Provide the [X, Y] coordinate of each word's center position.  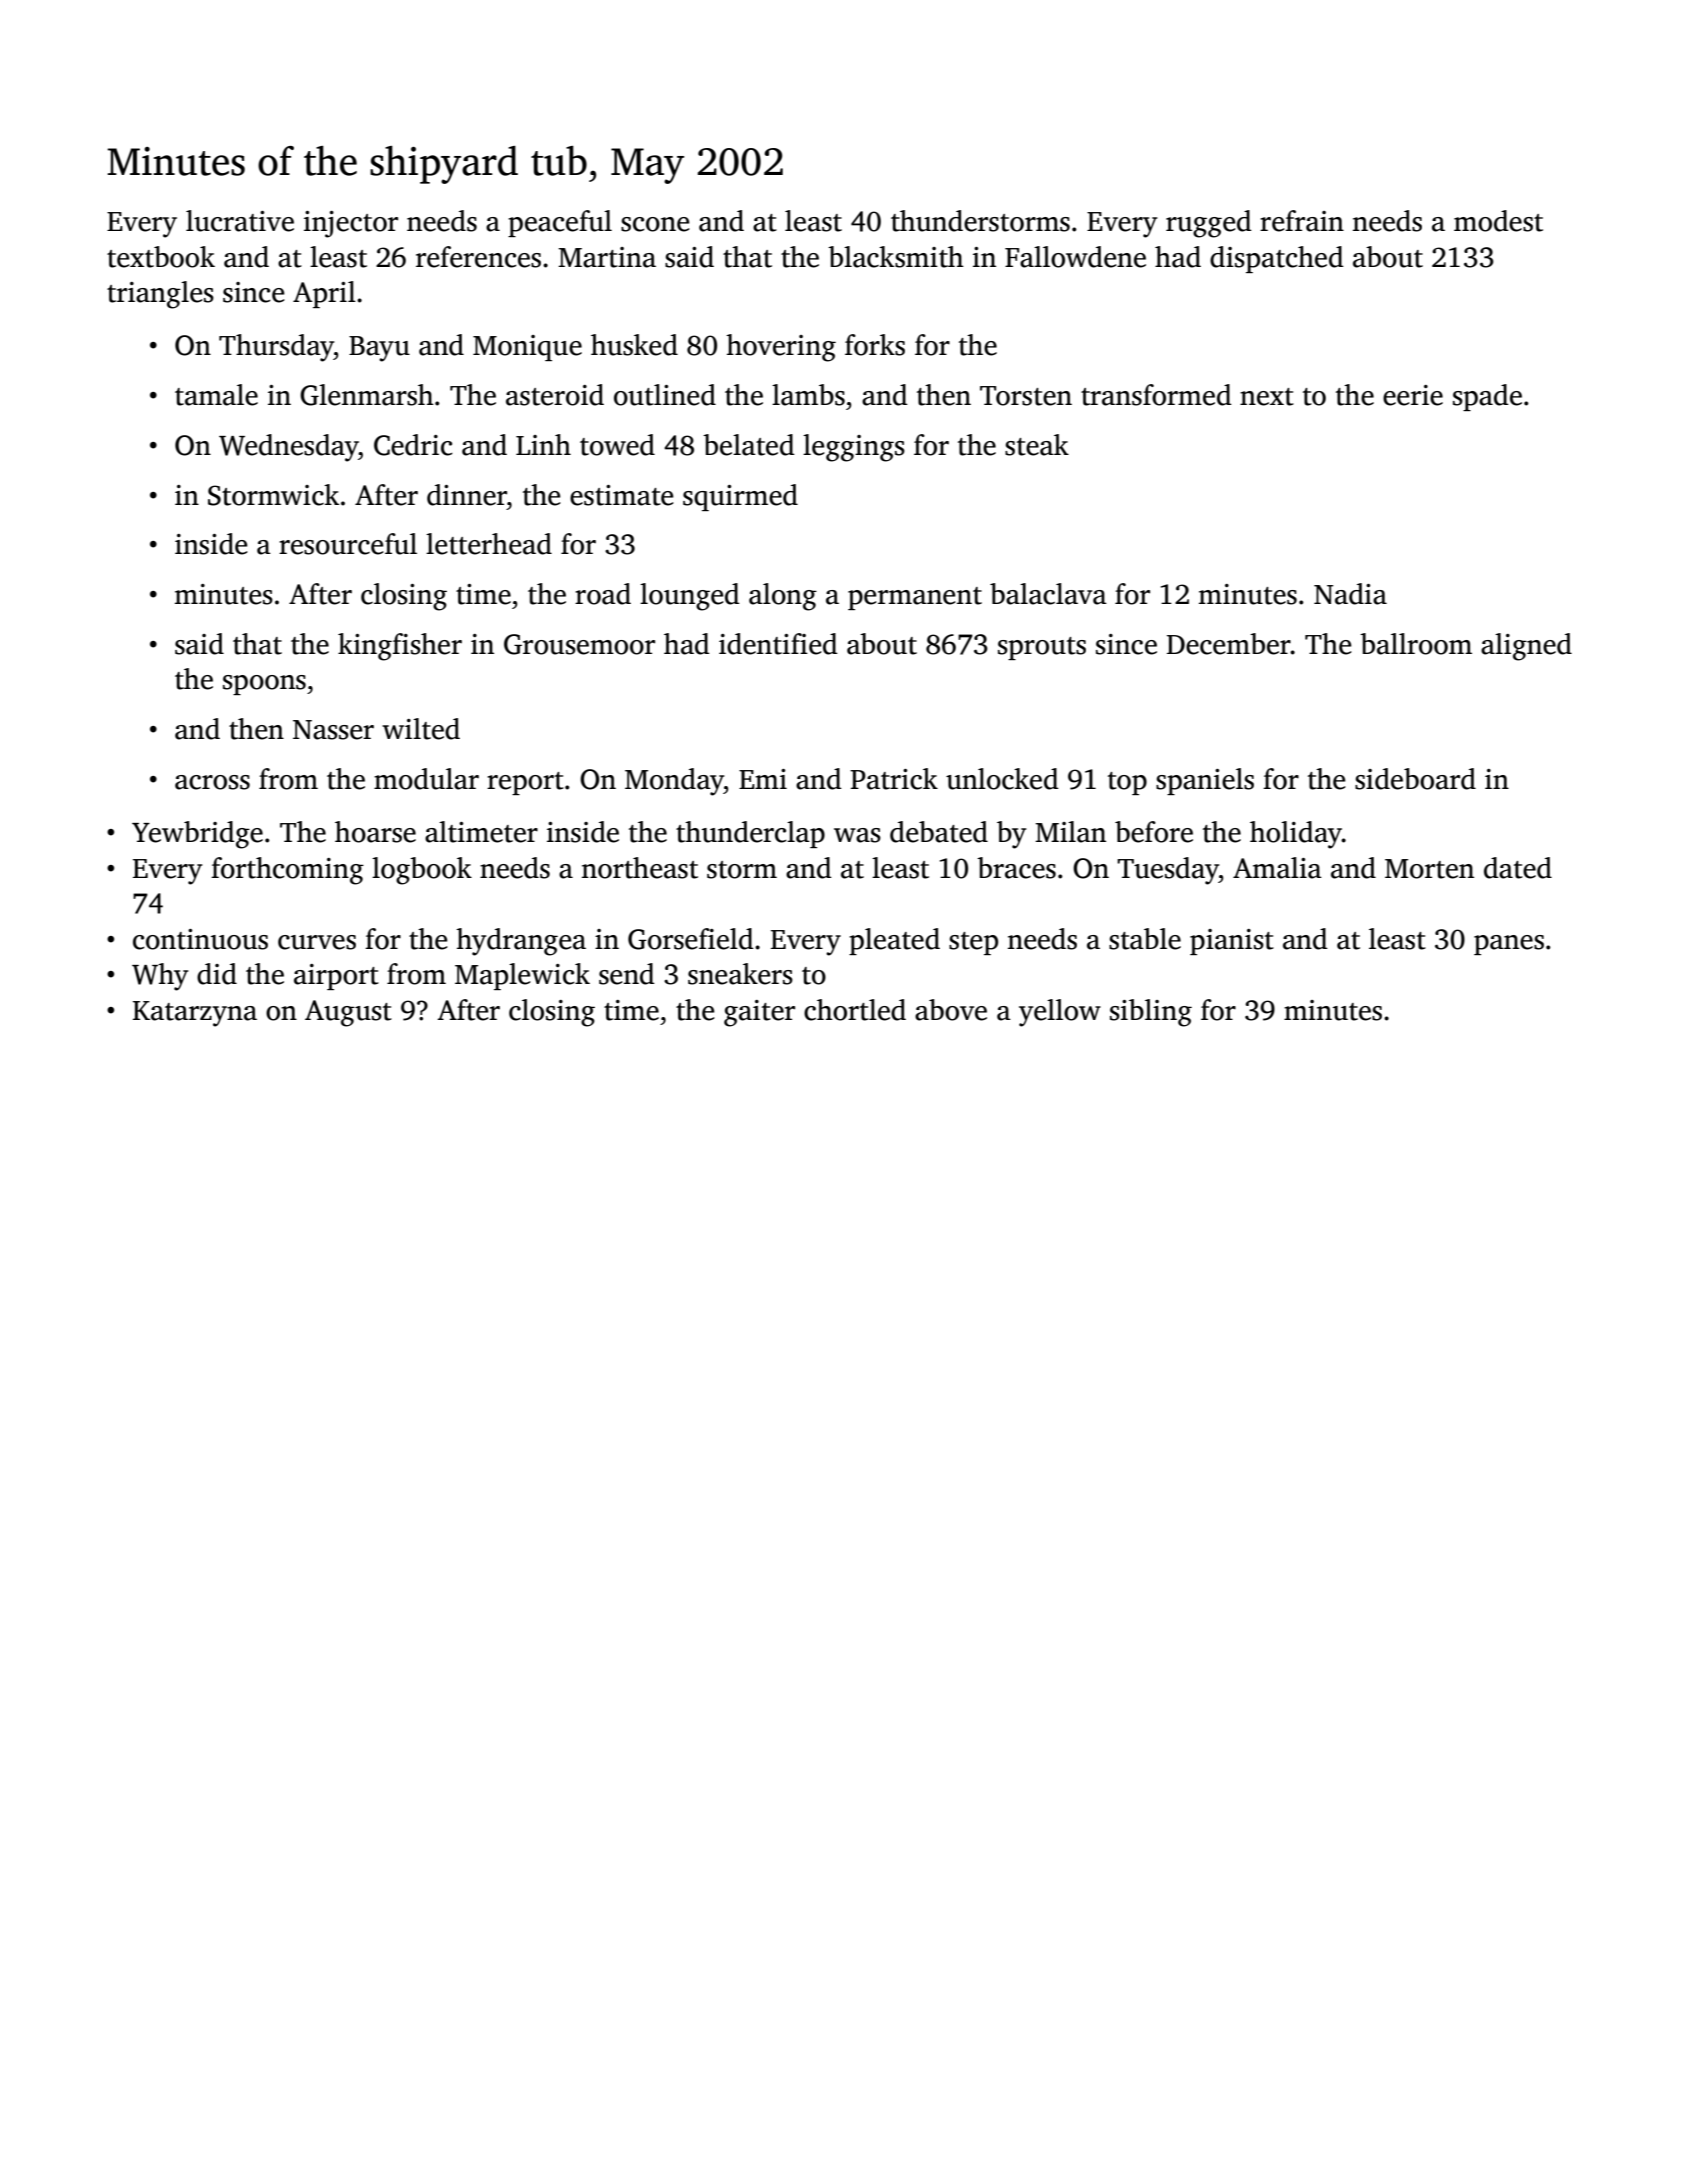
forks [875, 345]
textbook [161, 257]
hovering [781, 348]
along [783, 597]
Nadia [1350, 594]
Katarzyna [195, 1014]
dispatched [1277, 259]
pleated [894, 941]
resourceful [348, 544]
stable [1145, 939]
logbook [422, 871]
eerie [1413, 395]
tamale [216, 395]
